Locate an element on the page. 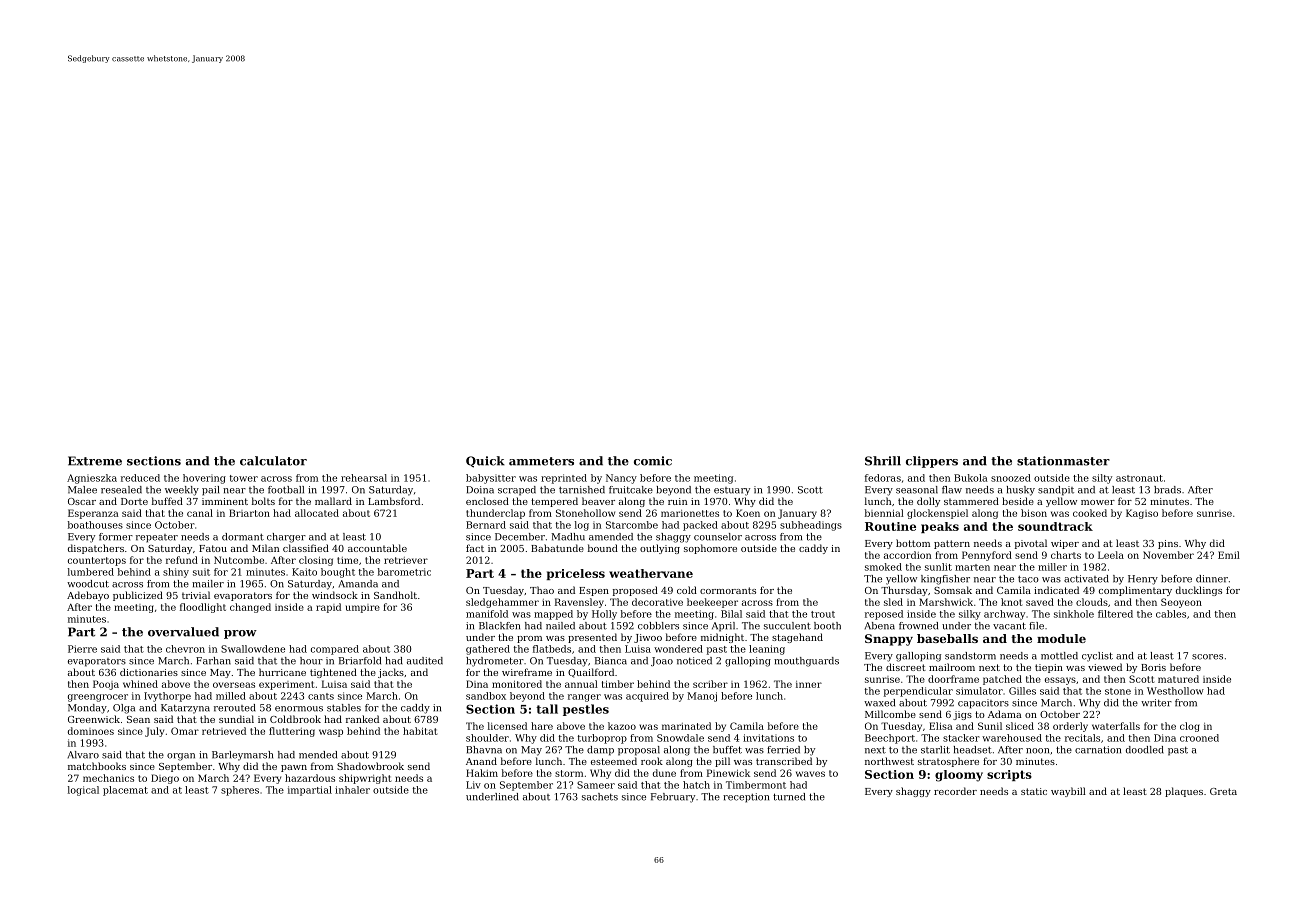 This document has width=1308, height=924. spheres is located at coordinates (240, 791).
